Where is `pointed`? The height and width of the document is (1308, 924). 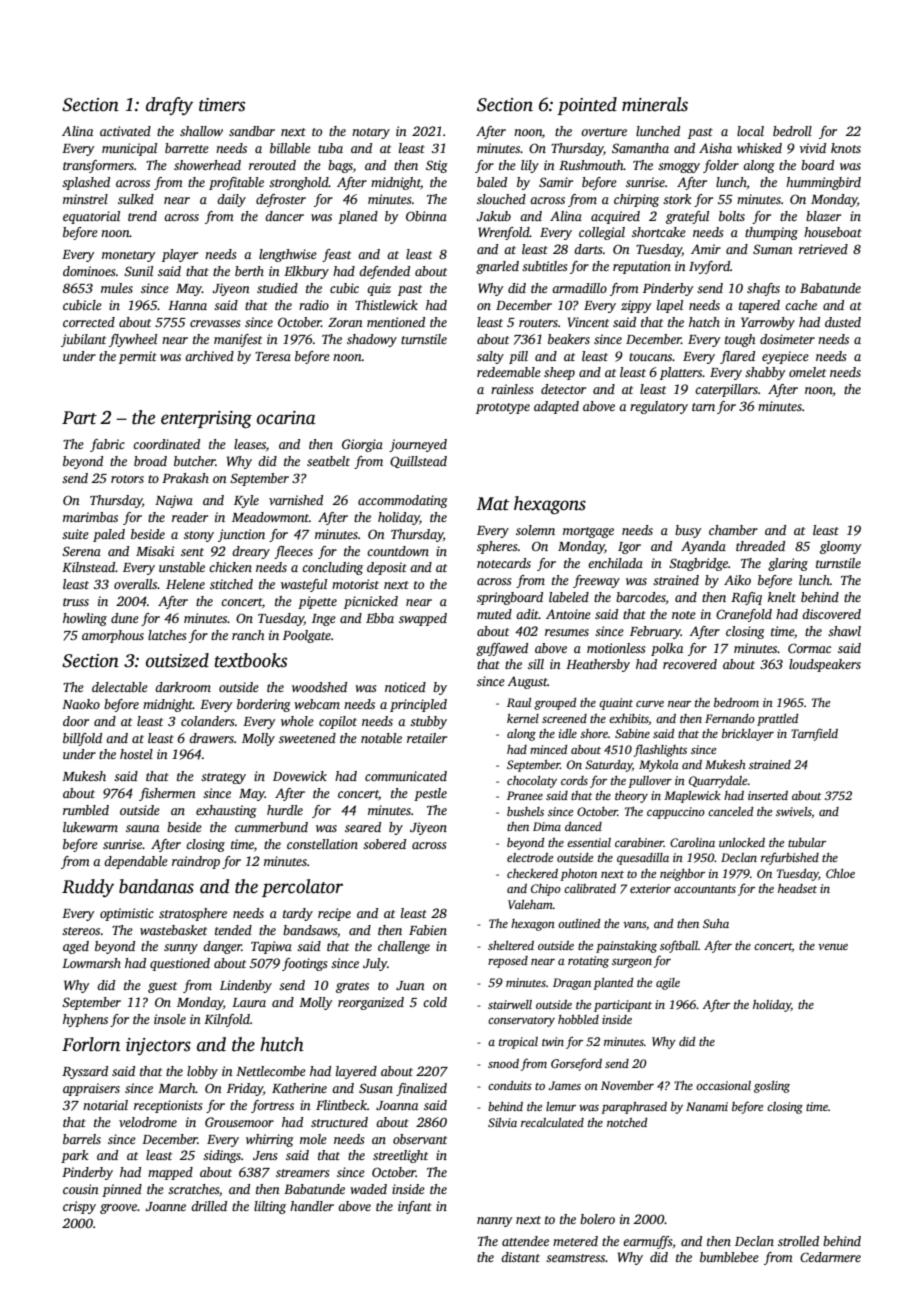
pointed is located at coordinates (587, 106).
